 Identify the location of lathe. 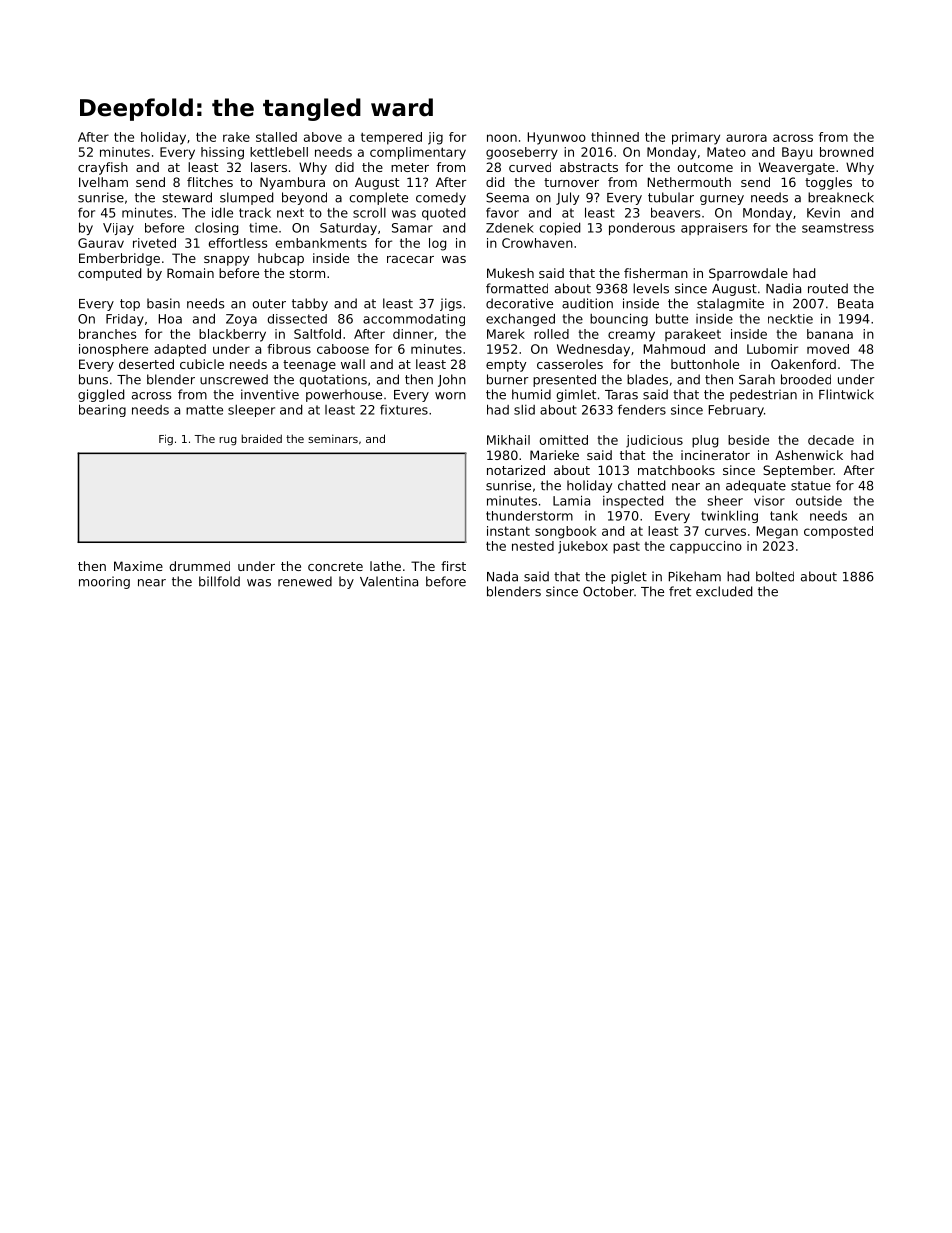
(385, 566).
